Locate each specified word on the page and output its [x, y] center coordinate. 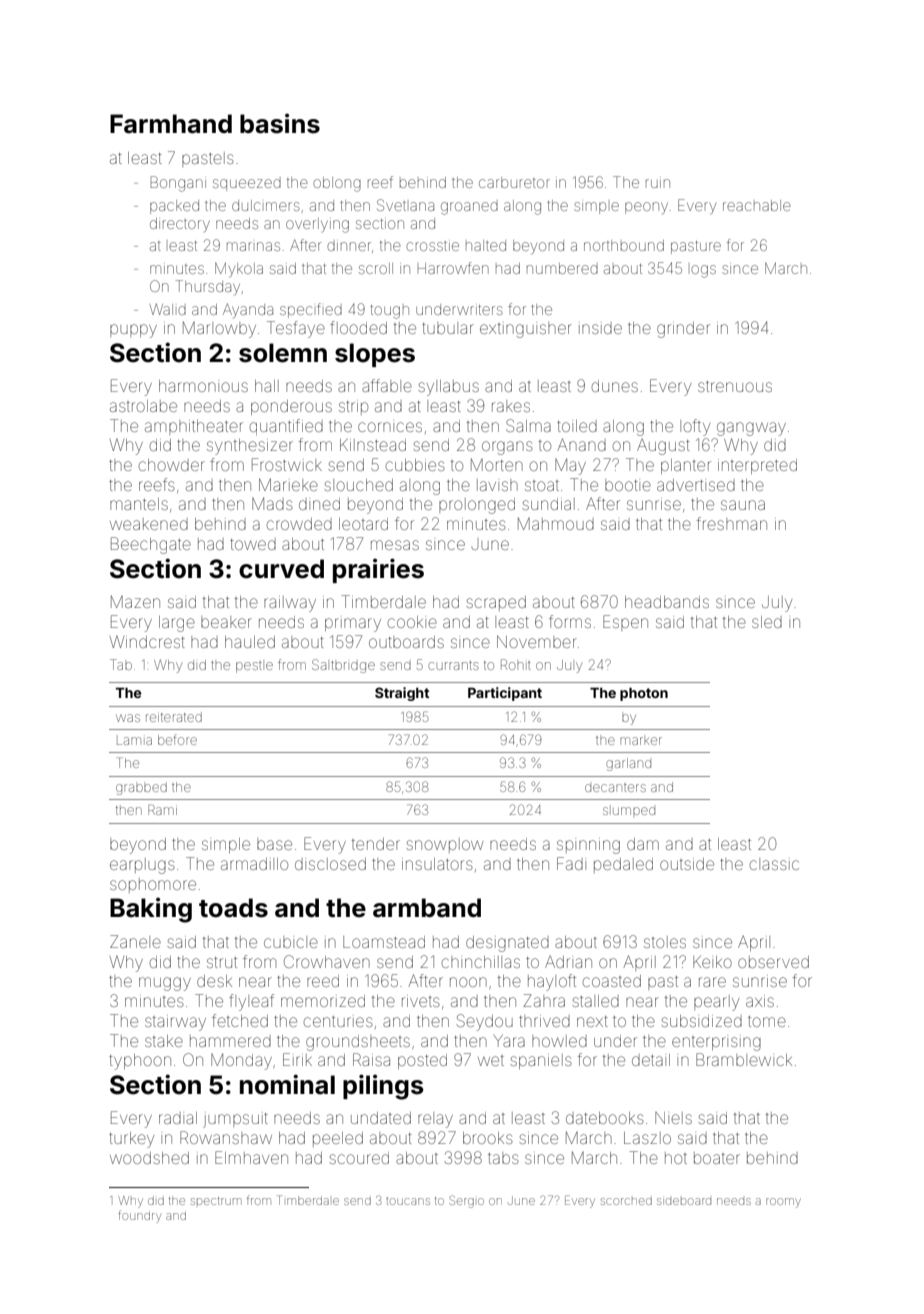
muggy [165, 984]
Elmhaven [251, 1157]
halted [486, 245]
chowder [172, 465]
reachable [757, 205]
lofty [695, 427]
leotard [363, 524]
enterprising [716, 1044]
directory [180, 225]
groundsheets [358, 1043]
